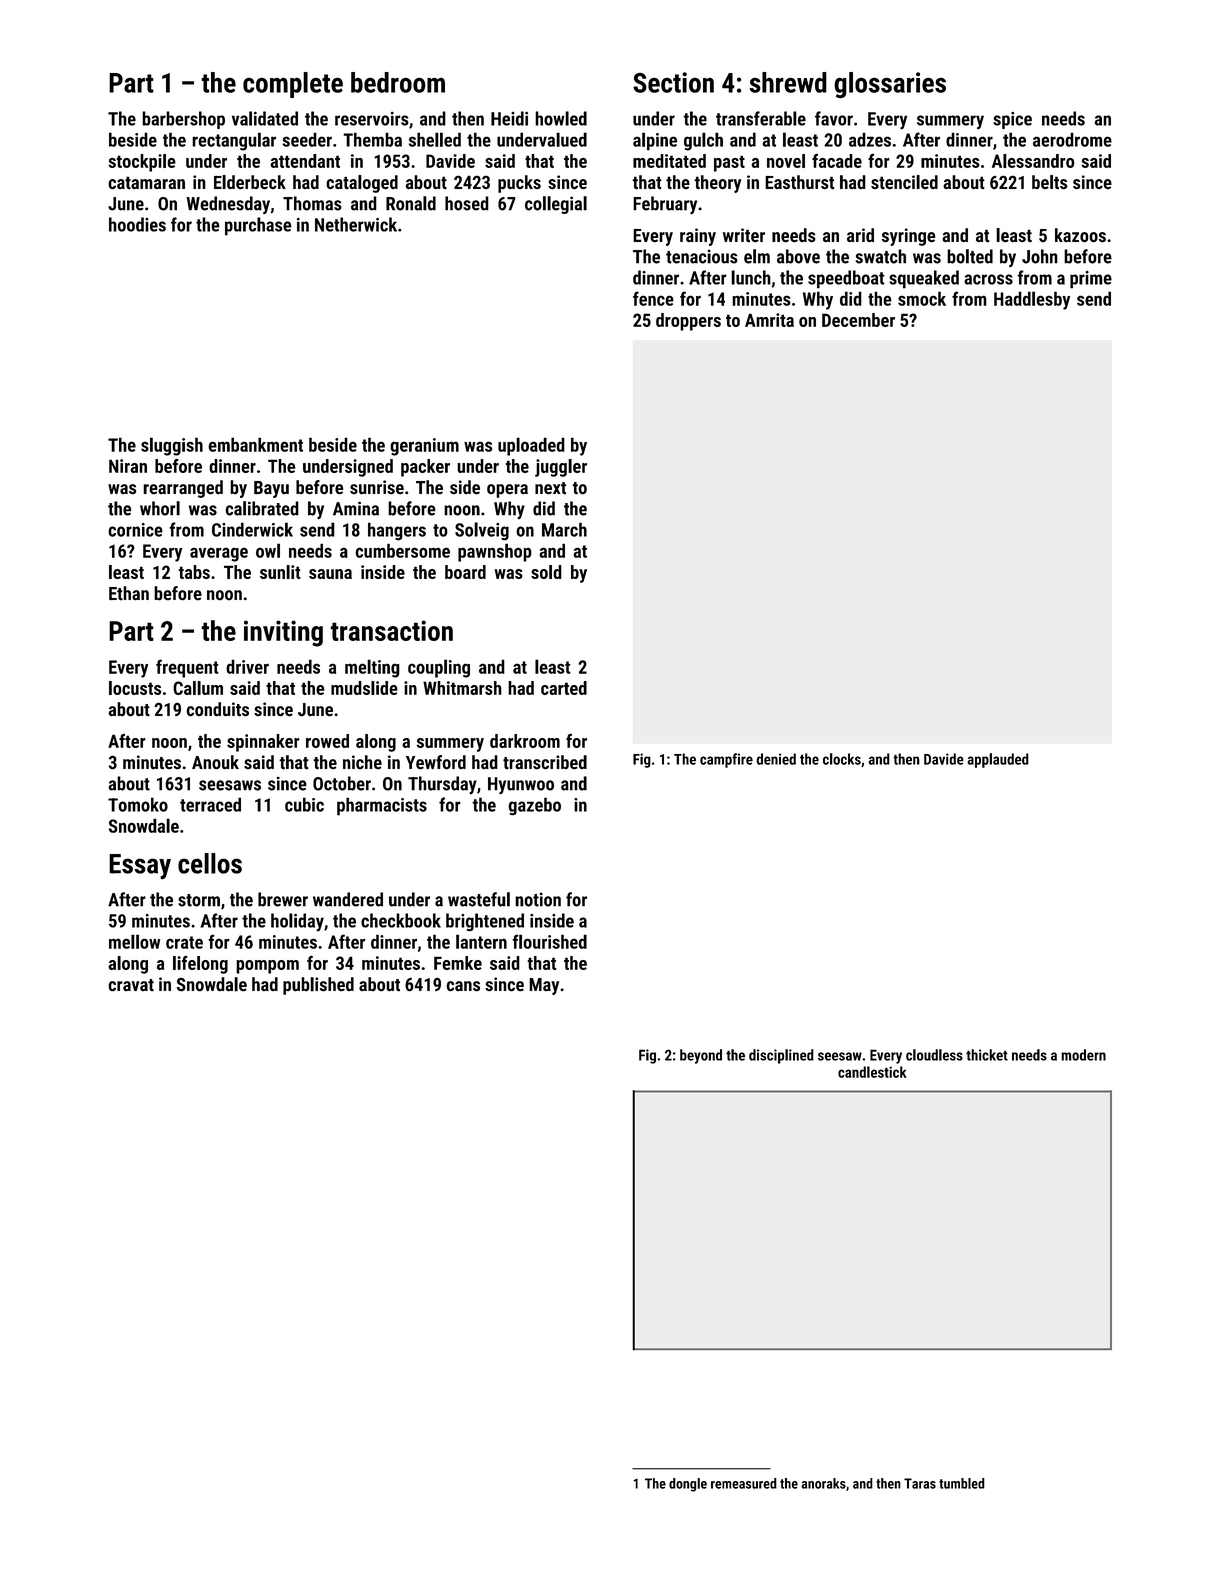 The height and width of the screenshot is (1579, 1220). What do you see at coordinates (872, 1072) in the screenshot?
I see `candlestick` at bounding box center [872, 1072].
